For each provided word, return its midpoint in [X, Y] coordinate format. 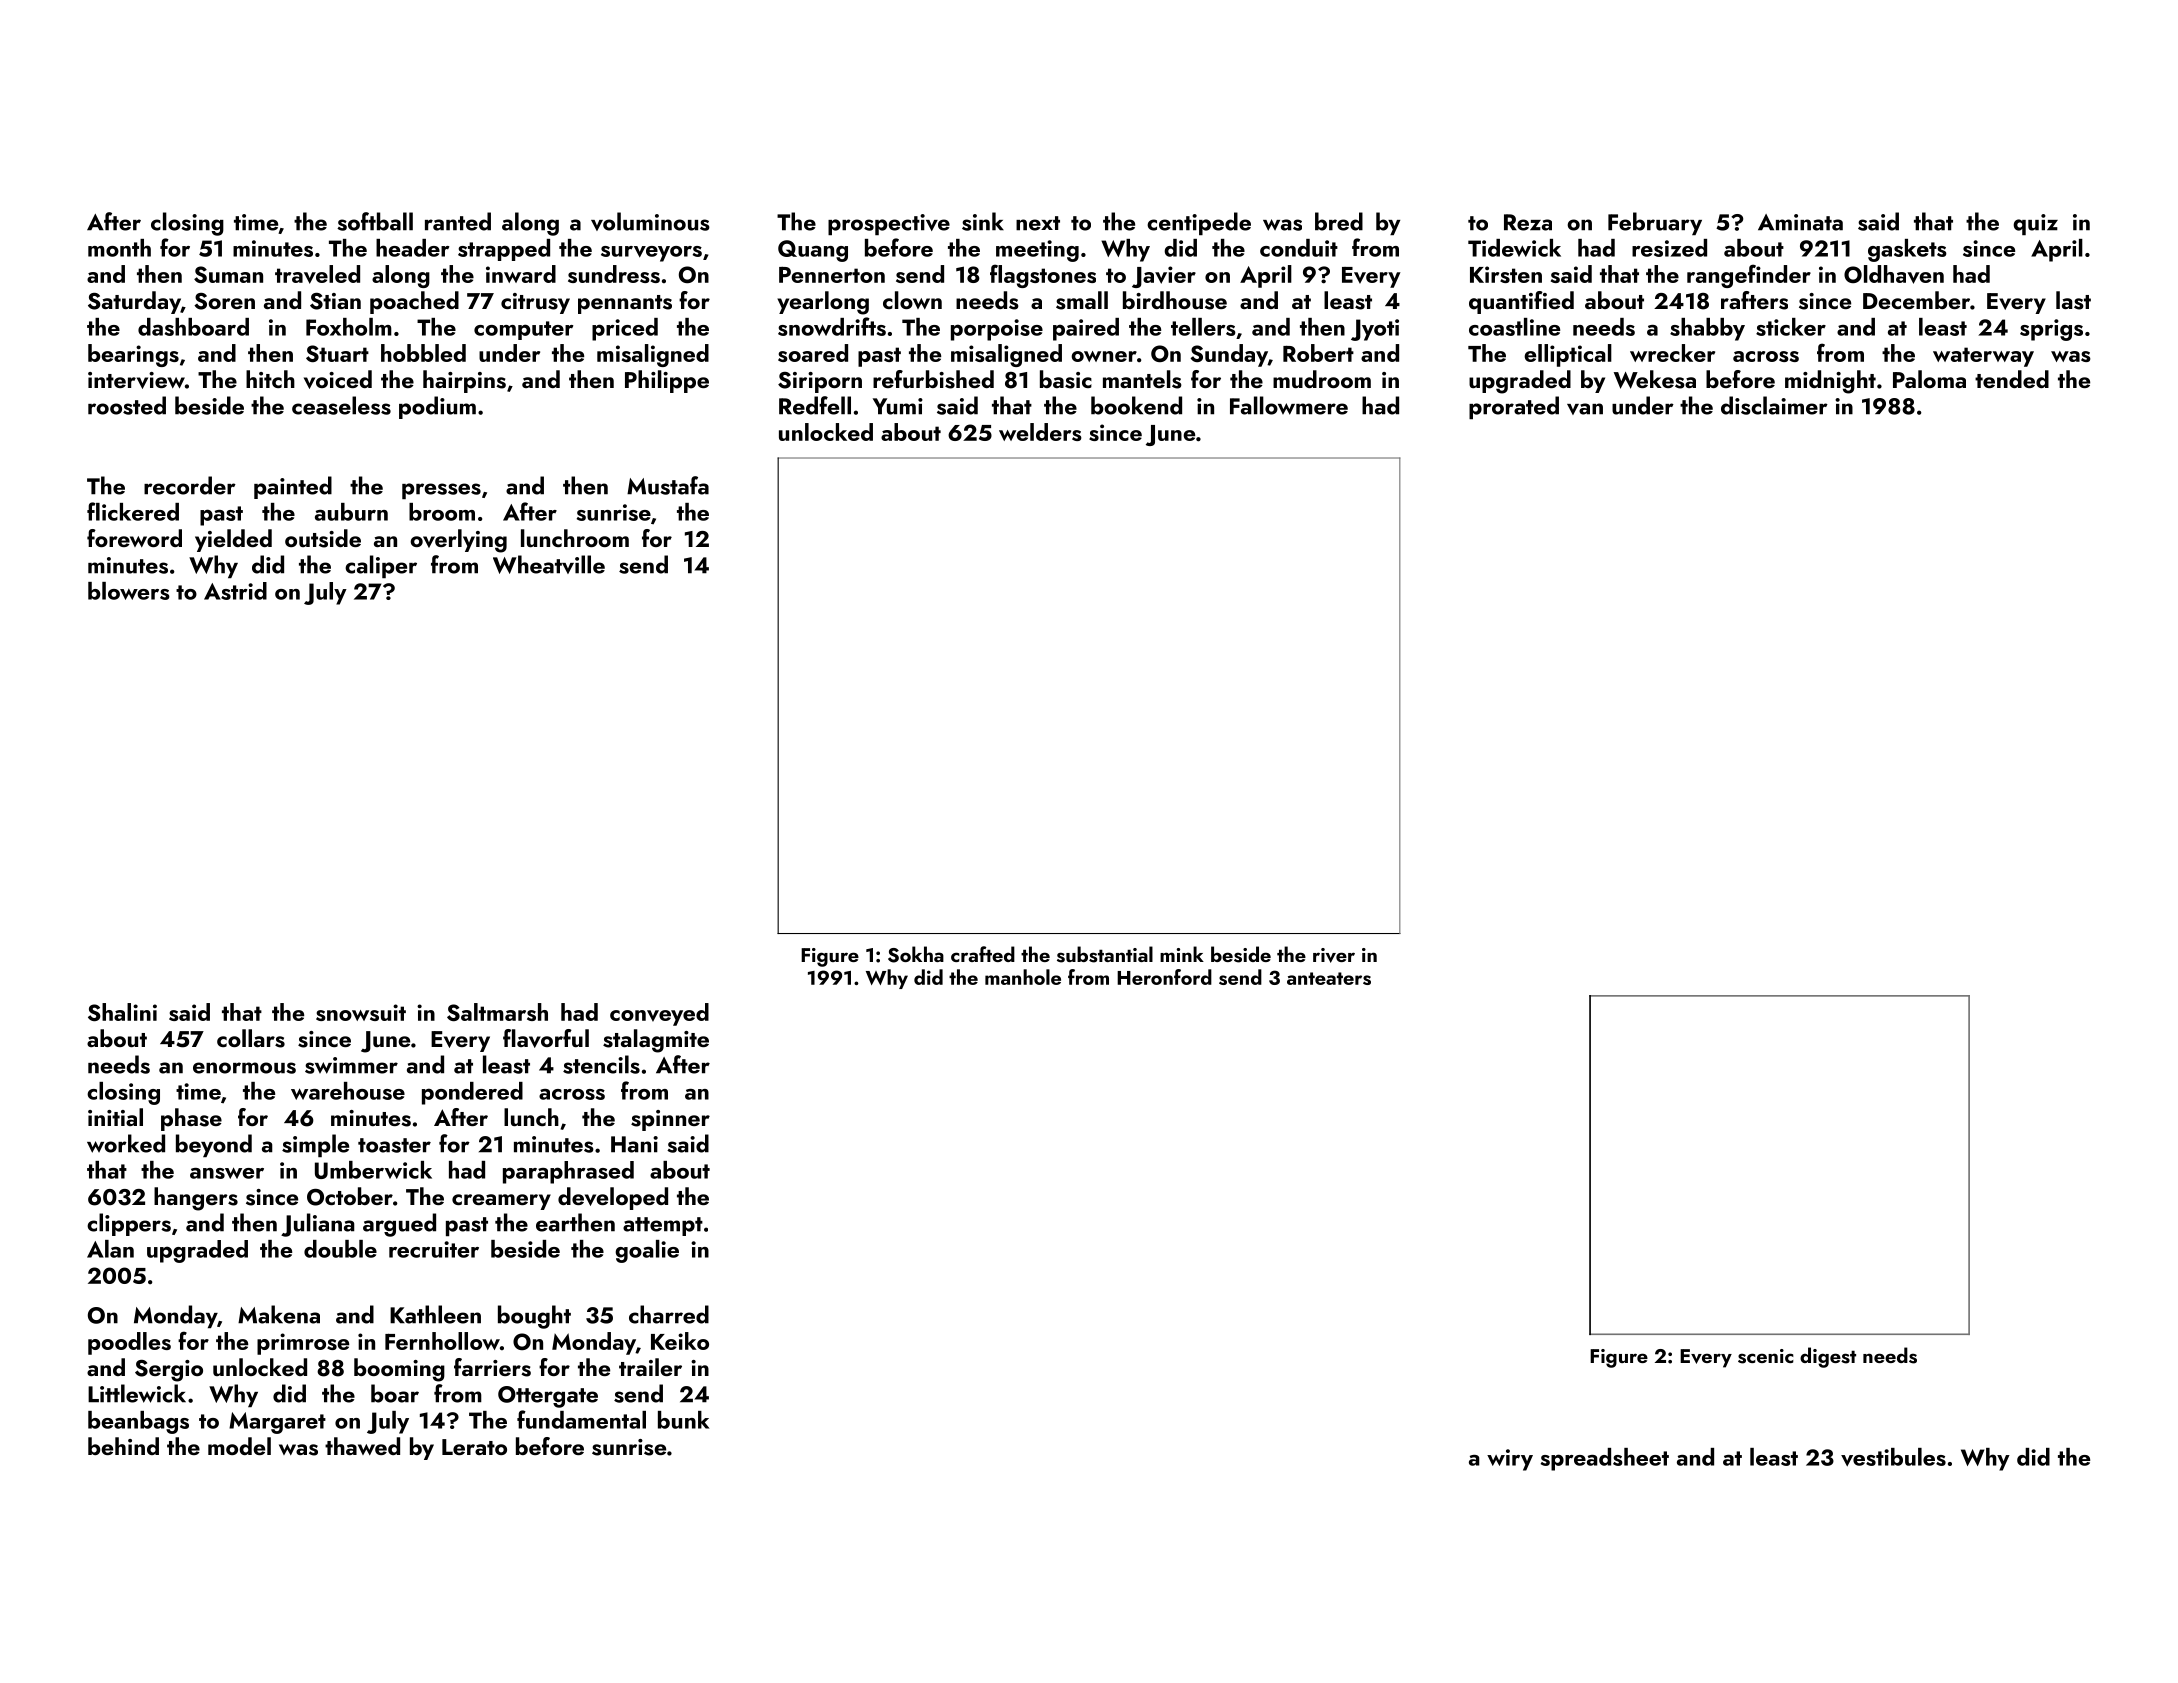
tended [2012, 379]
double [340, 1249]
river [1334, 955]
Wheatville [549, 564]
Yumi [898, 406]
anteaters [1329, 978]
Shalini [122, 1012]
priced [625, 329]
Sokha [916, 954]
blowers [129, 591]
